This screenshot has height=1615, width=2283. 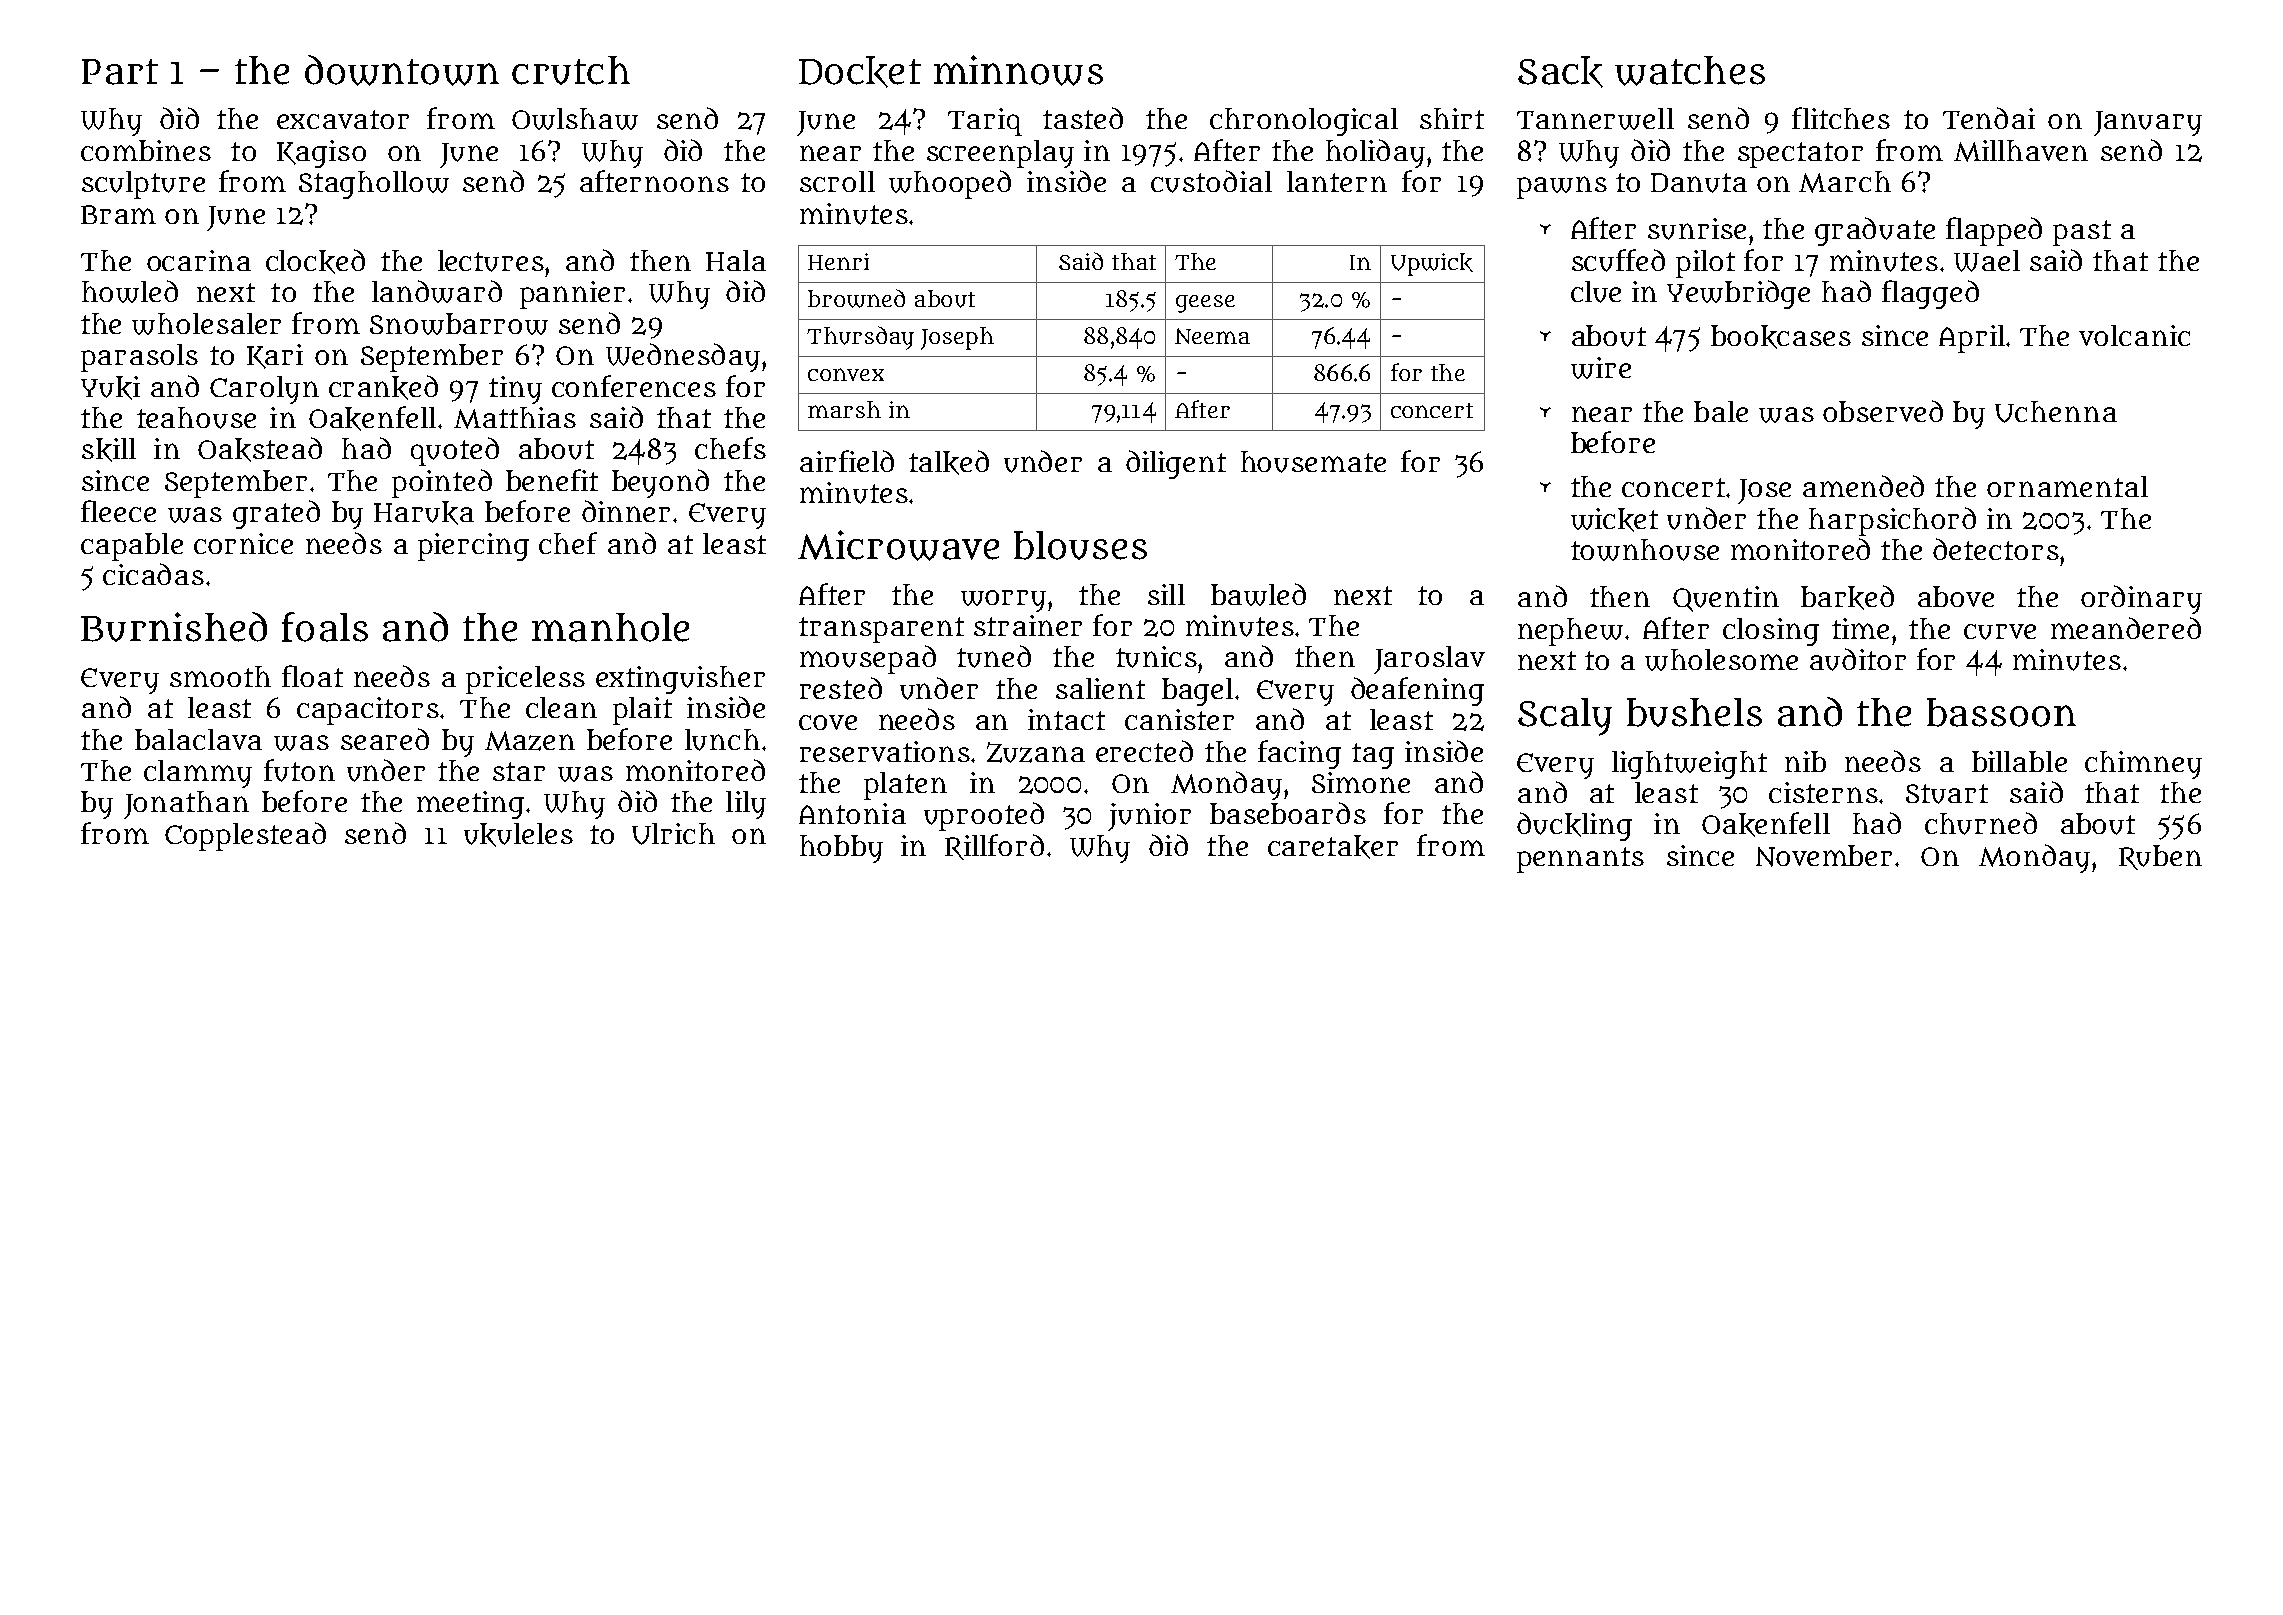 I want to click on Copplestead, so click(x=245, y=836).
